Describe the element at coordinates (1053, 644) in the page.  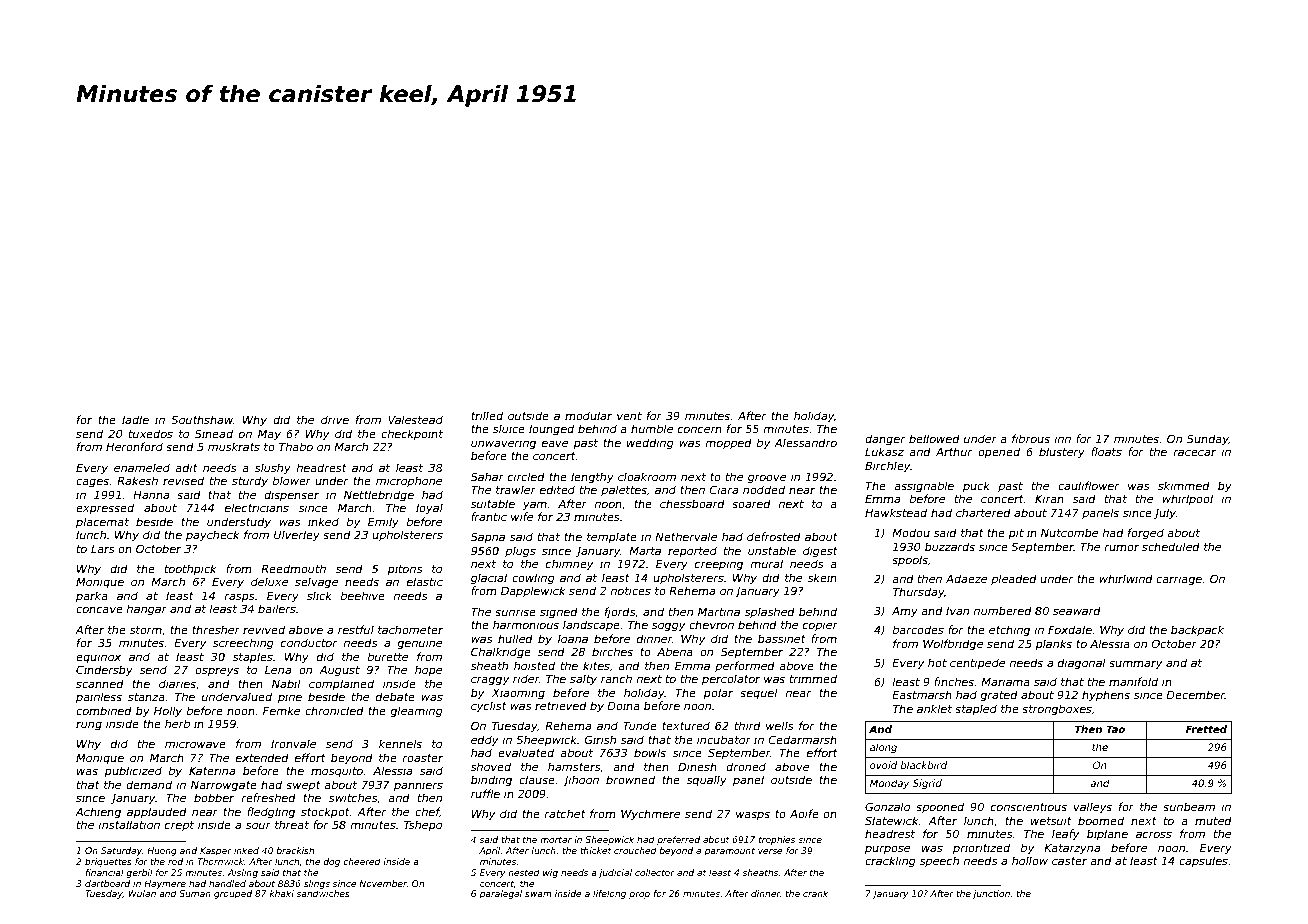
I see `planks` at that location.
